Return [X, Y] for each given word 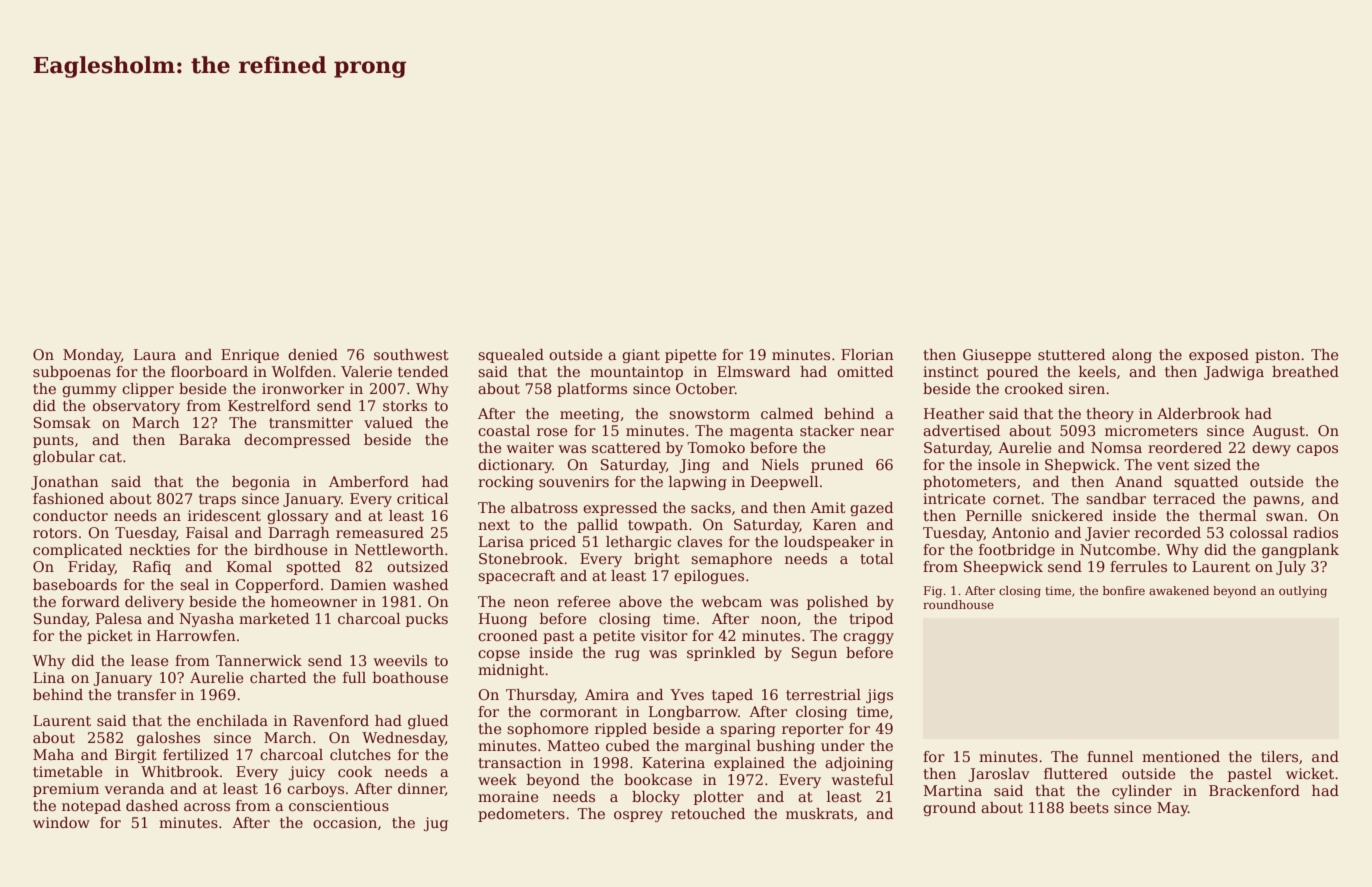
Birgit [136, 756]
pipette [690, 356]
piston [1277, 356]
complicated [77, 551]
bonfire [1124, 590]
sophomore [547, 730]
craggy [868, 638]
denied [313, 354]
